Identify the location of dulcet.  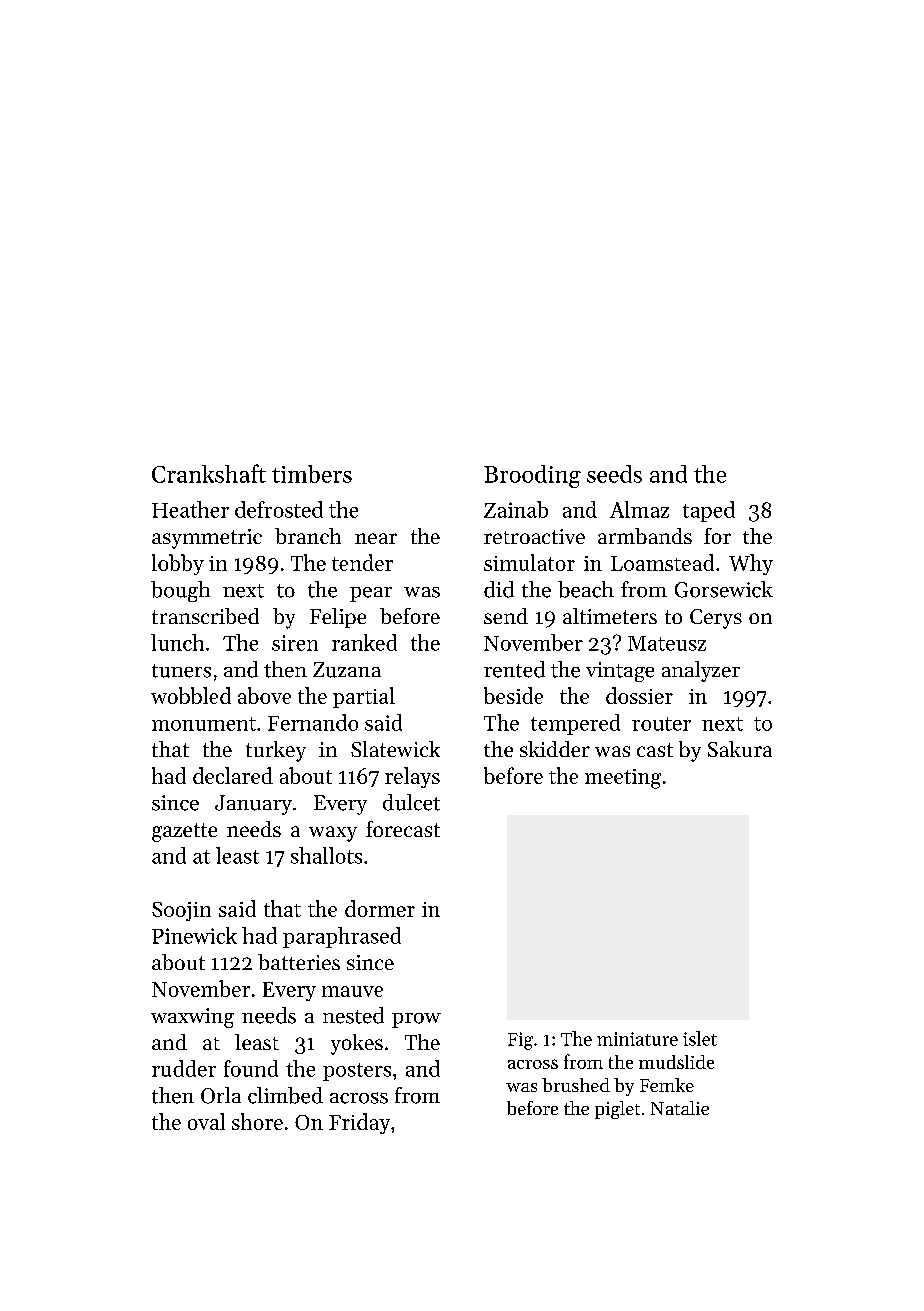
(411, 802).
